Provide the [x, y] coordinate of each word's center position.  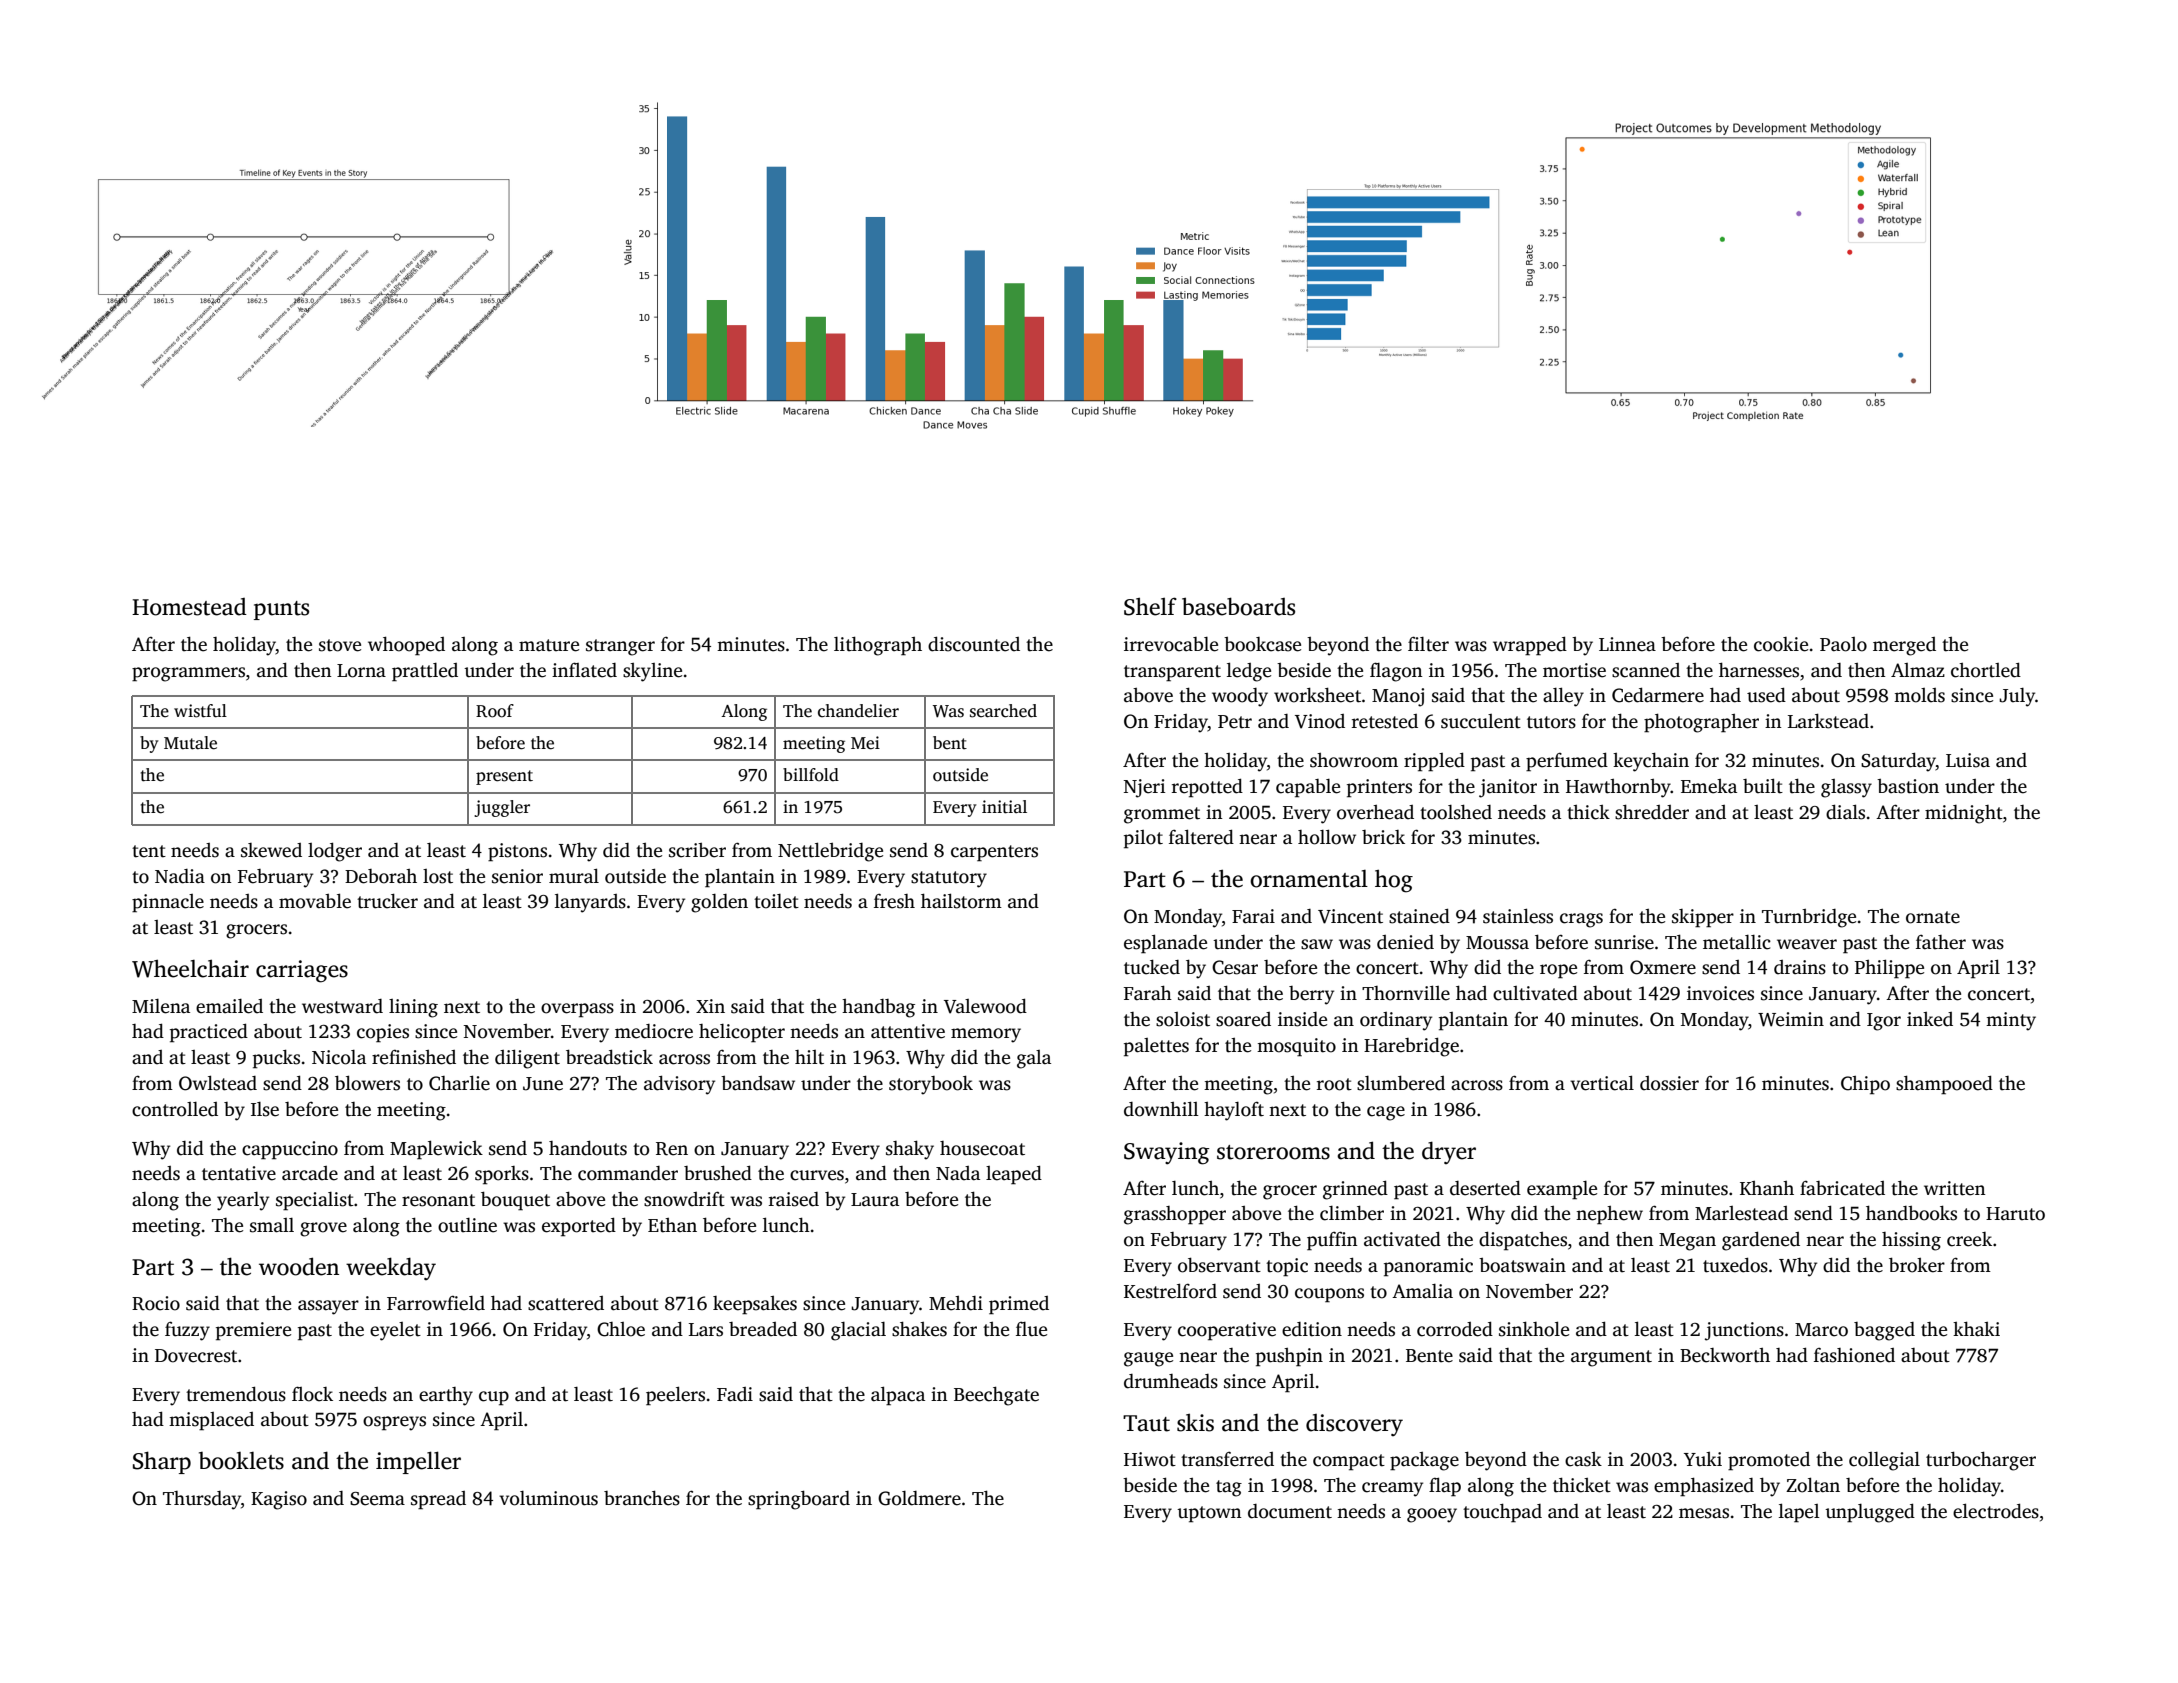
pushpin [1289, 1357]
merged [1904, 646]
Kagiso [279, 1500]
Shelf [1150, 606]
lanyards [590, 903]
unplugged [1870, 1513]
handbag [878, 1008]
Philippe [1889, 969]
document [1290, 1511]
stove [340, 645]
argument [1611, 1358]
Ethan [672, 1225]
